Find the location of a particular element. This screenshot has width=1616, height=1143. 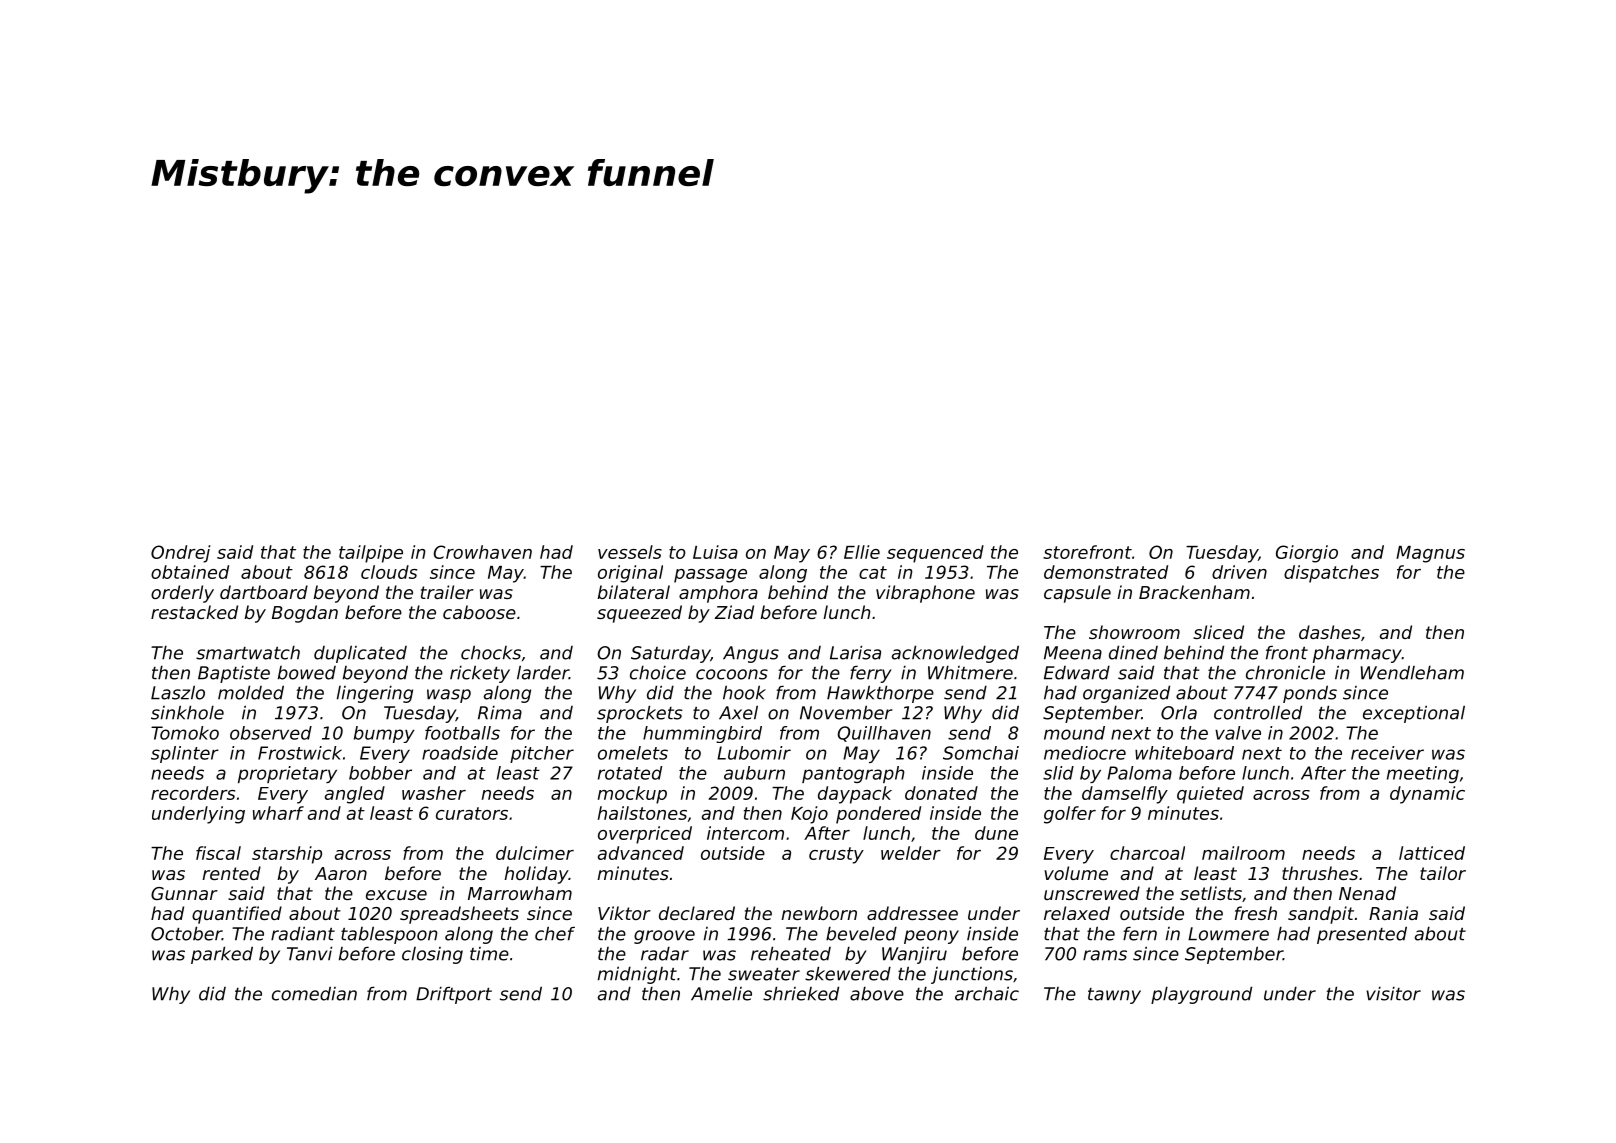

volume is located at coordinates (1076, 873).
